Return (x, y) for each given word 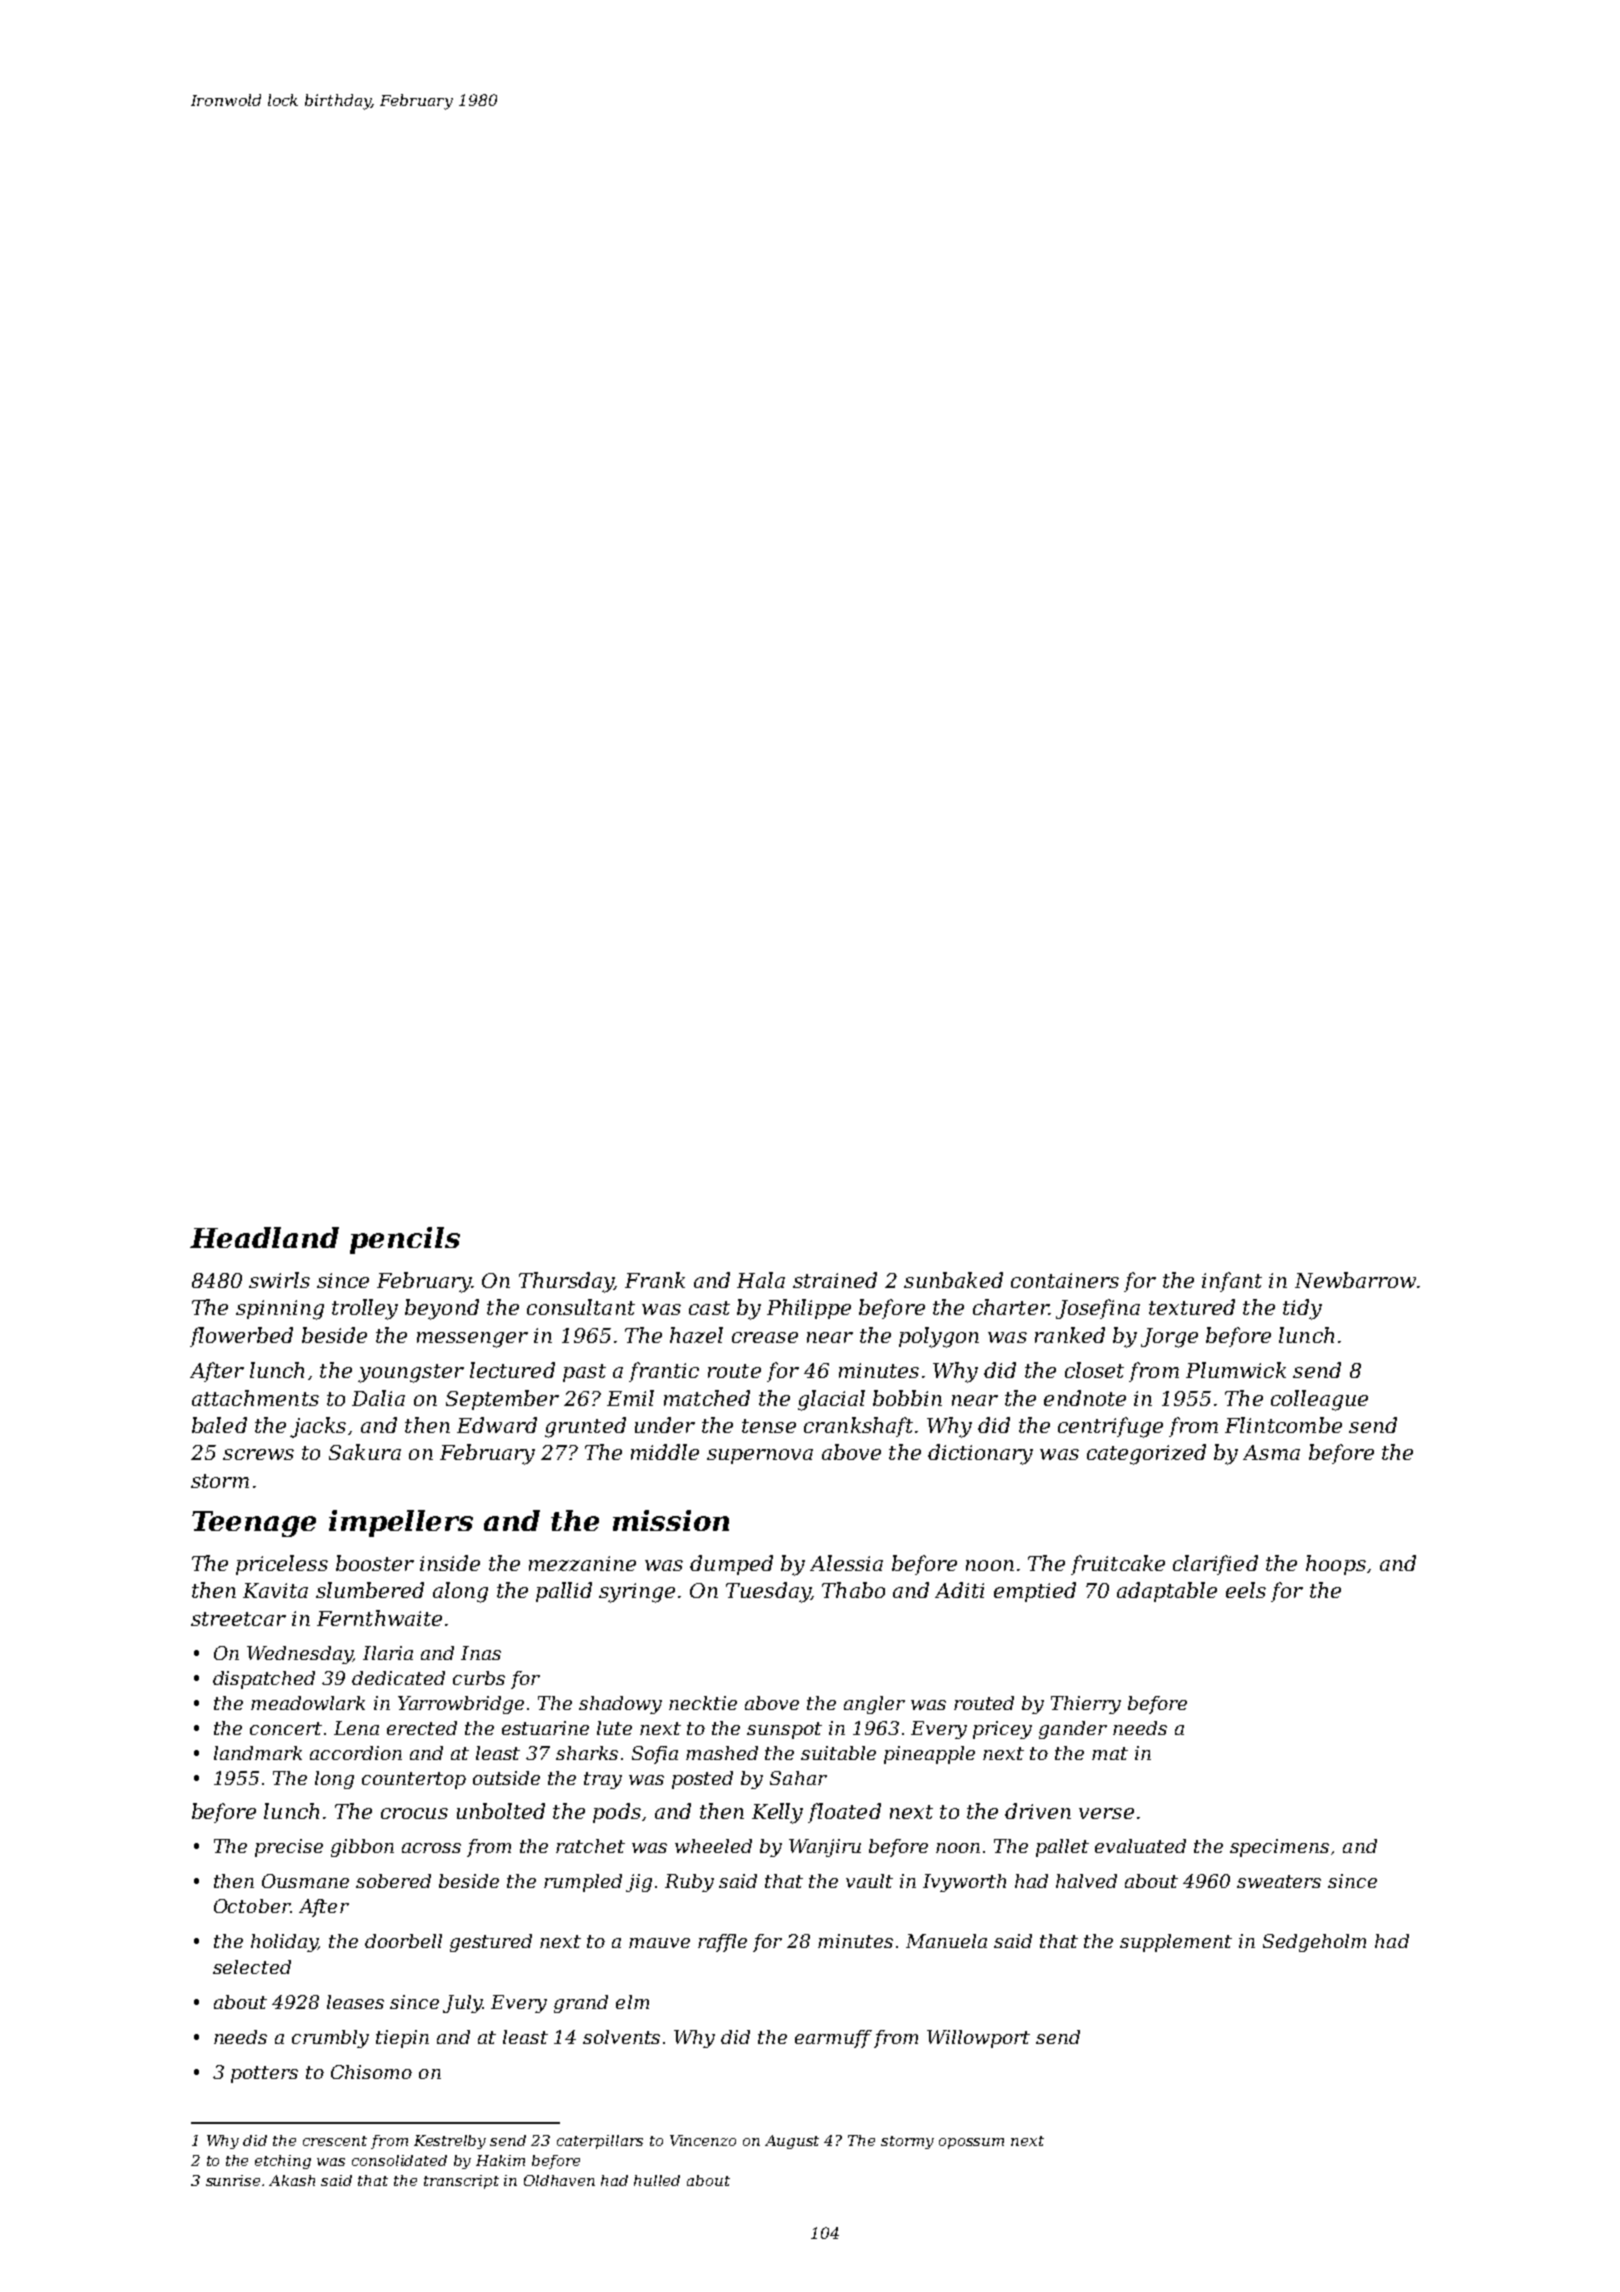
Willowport (978, 2039)
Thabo (853, 1590)
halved (1086, 1881)
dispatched (264, 1680)
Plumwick (1236, 1370)
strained (835, 1280)
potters (264, 2074)
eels (1246, 1590)
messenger (472, 1340)
